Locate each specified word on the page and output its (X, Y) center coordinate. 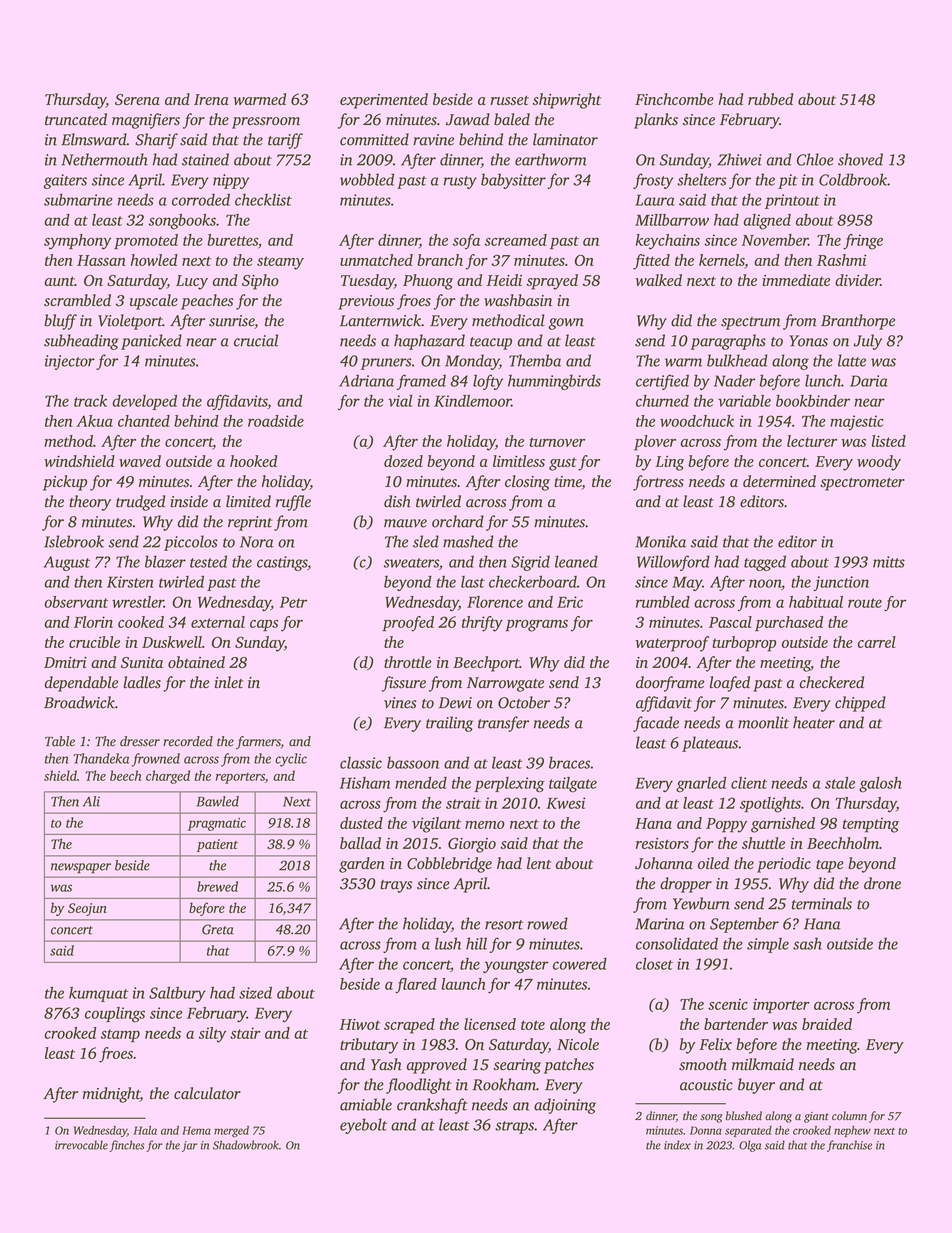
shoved (860, 159)
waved (140, 461)
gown (566, 324)
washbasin (518, 300)
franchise (849, 1146)
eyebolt (363, 1126)
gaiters (65, 181)
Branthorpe (858, 322)
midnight (111, 1095)
